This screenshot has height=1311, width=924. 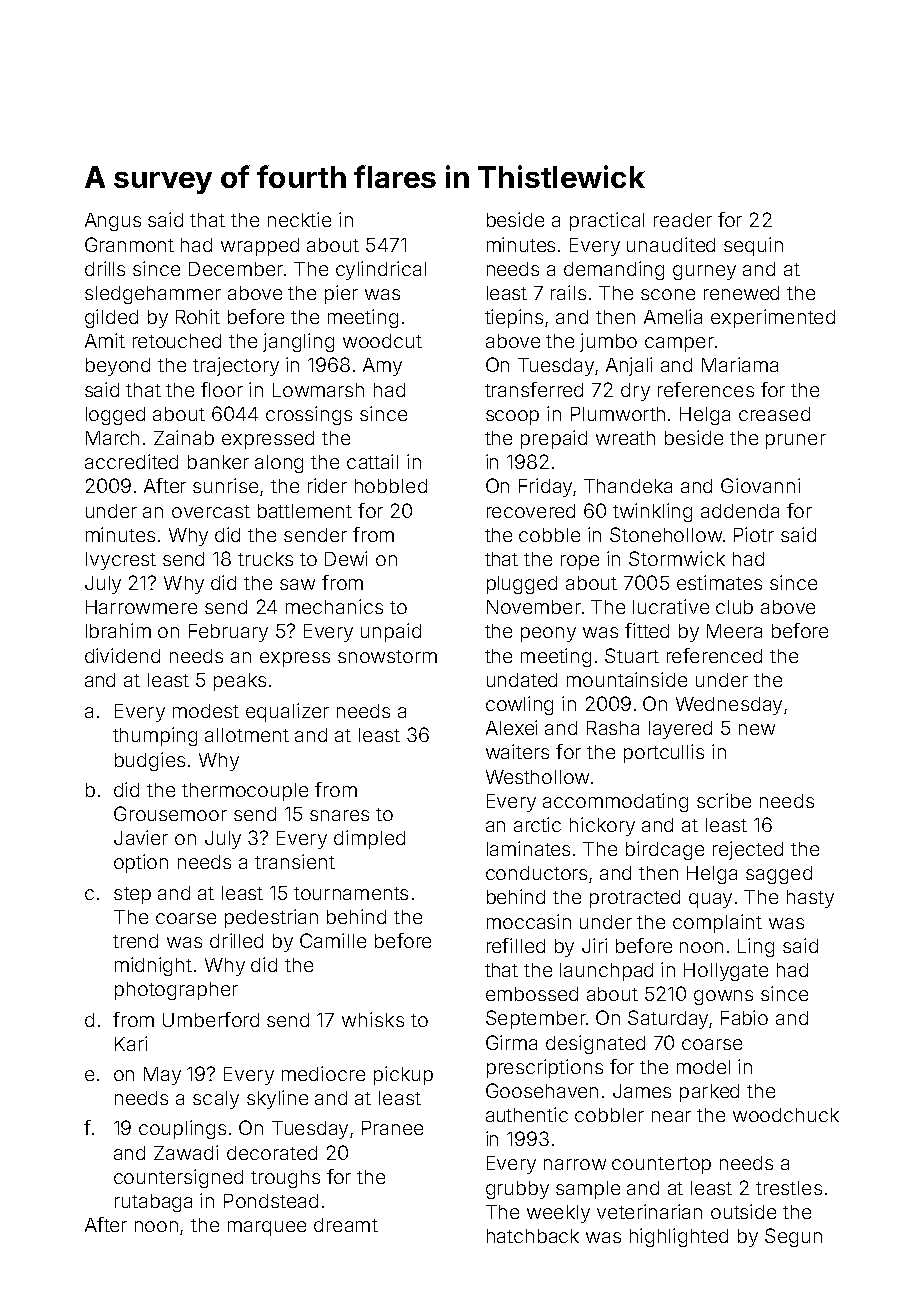 What do you see at coordinates (517, 751) in the screenshot?
I see `waiters` at bounding box center [517, 751].
